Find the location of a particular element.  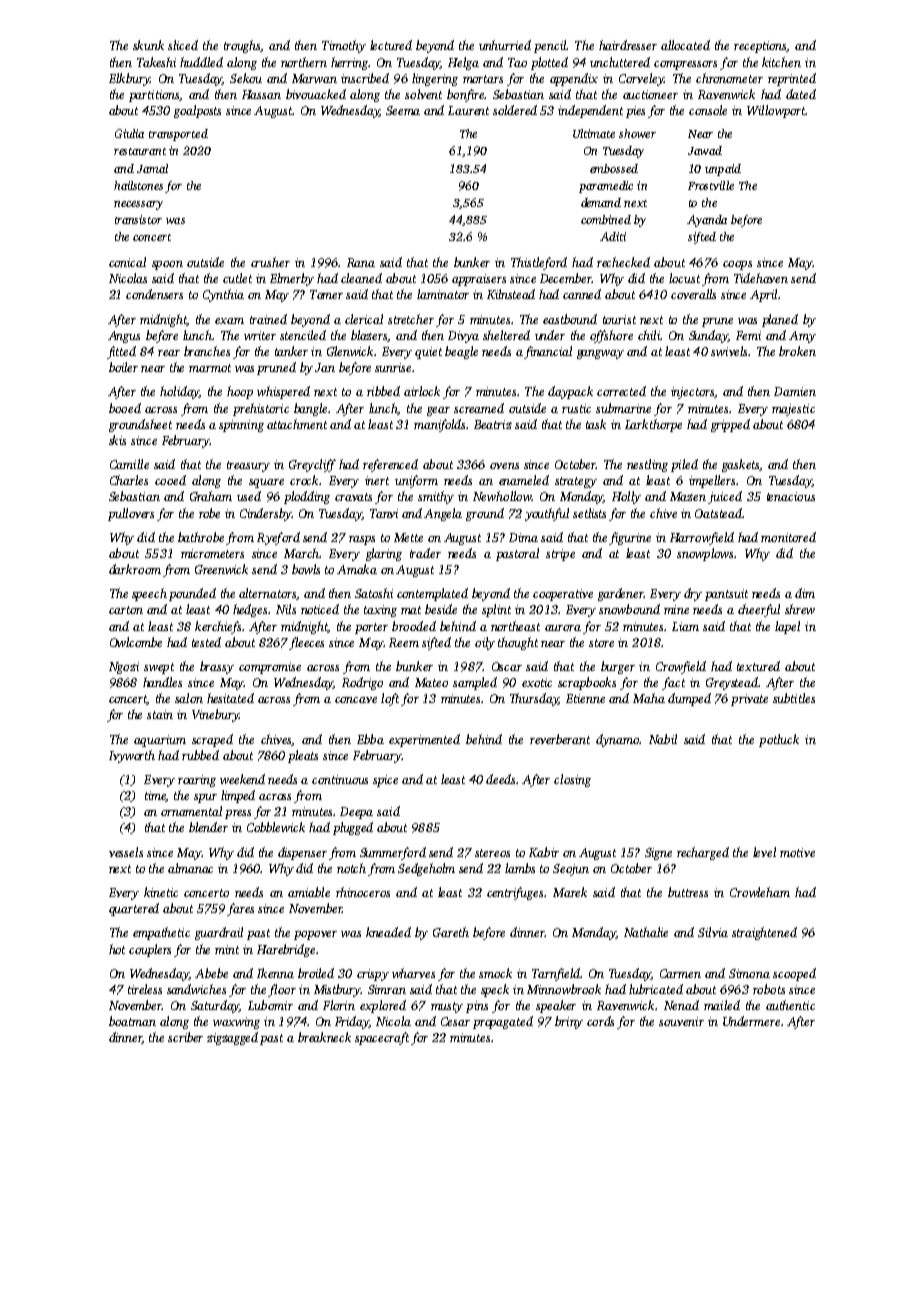

partitions is located at coordinates (154, 96).
